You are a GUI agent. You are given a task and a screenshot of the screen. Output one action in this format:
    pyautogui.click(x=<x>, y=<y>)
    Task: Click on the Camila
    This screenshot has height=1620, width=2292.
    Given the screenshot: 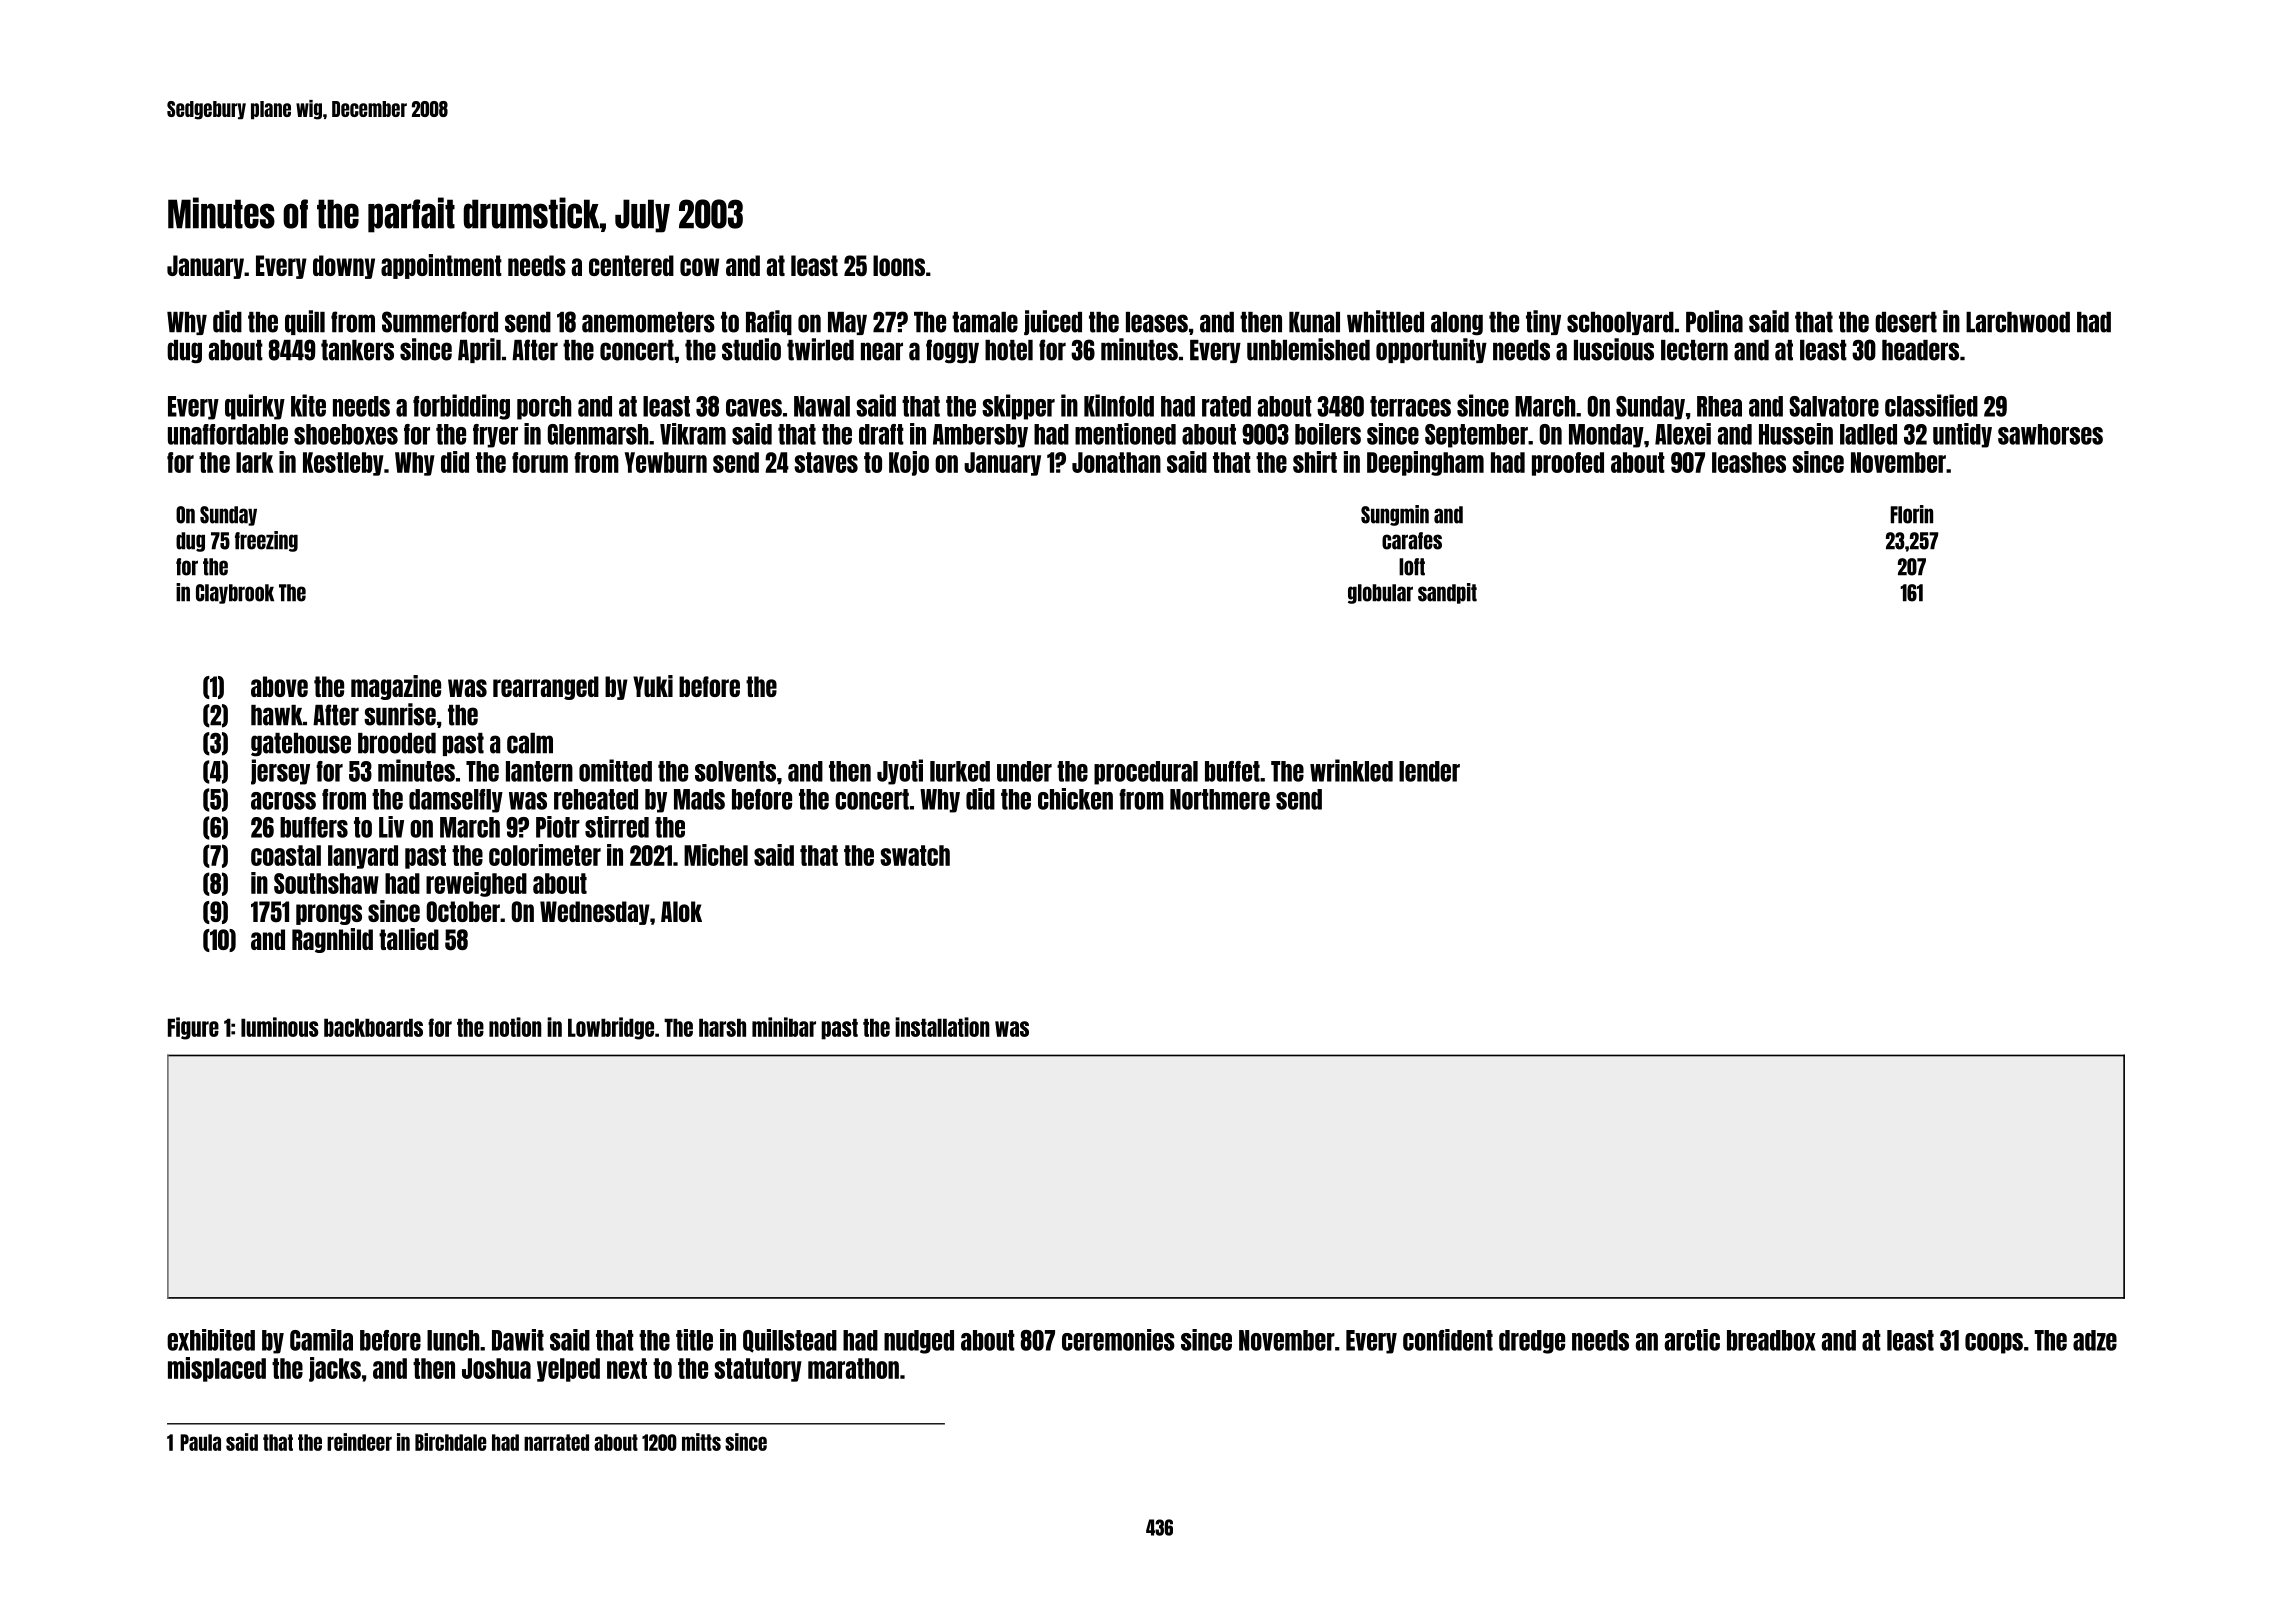 What is the action you would take?
    pyautogui.click(x=321, y=1340)
